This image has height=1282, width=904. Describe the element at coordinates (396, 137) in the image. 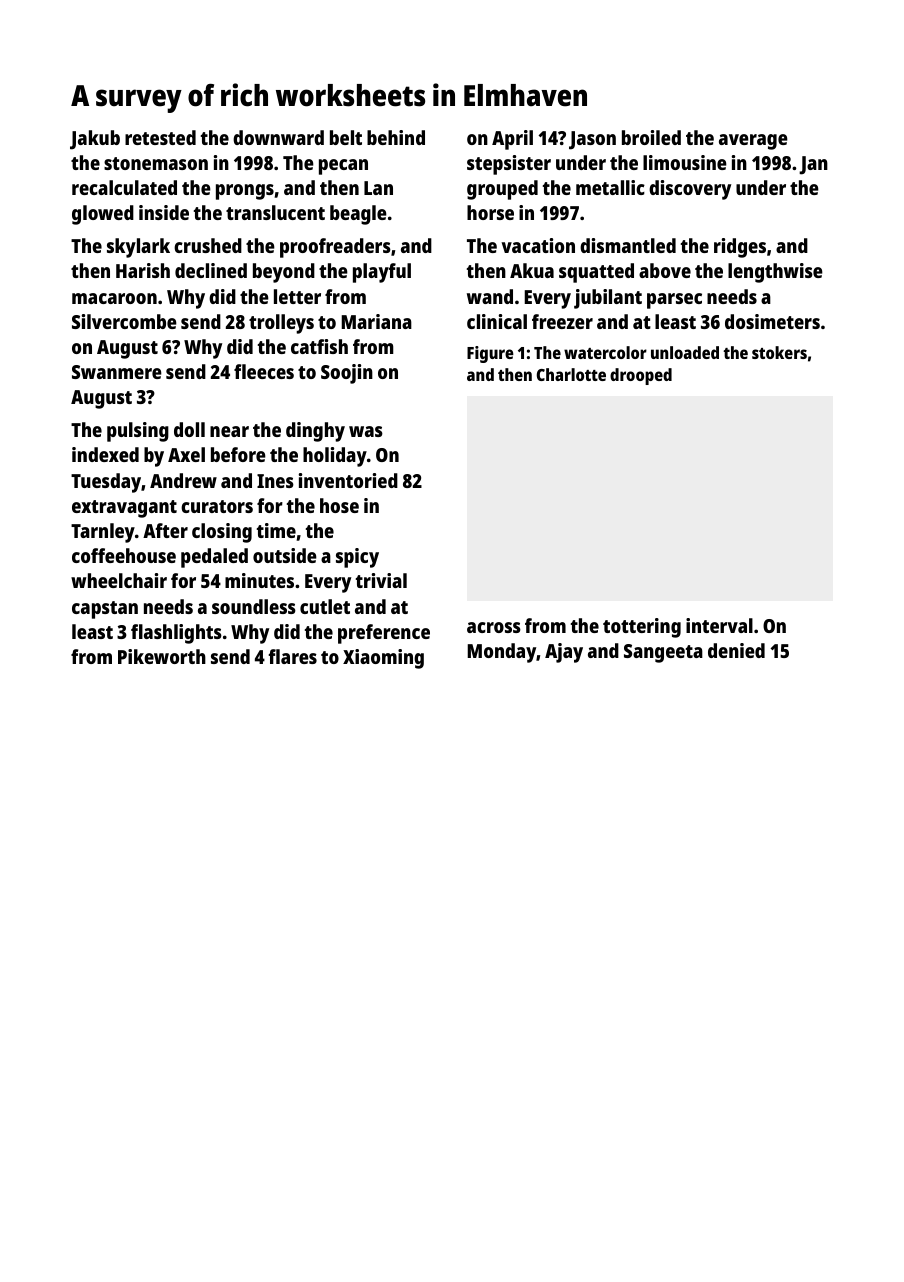

I see `behind` at that location.
